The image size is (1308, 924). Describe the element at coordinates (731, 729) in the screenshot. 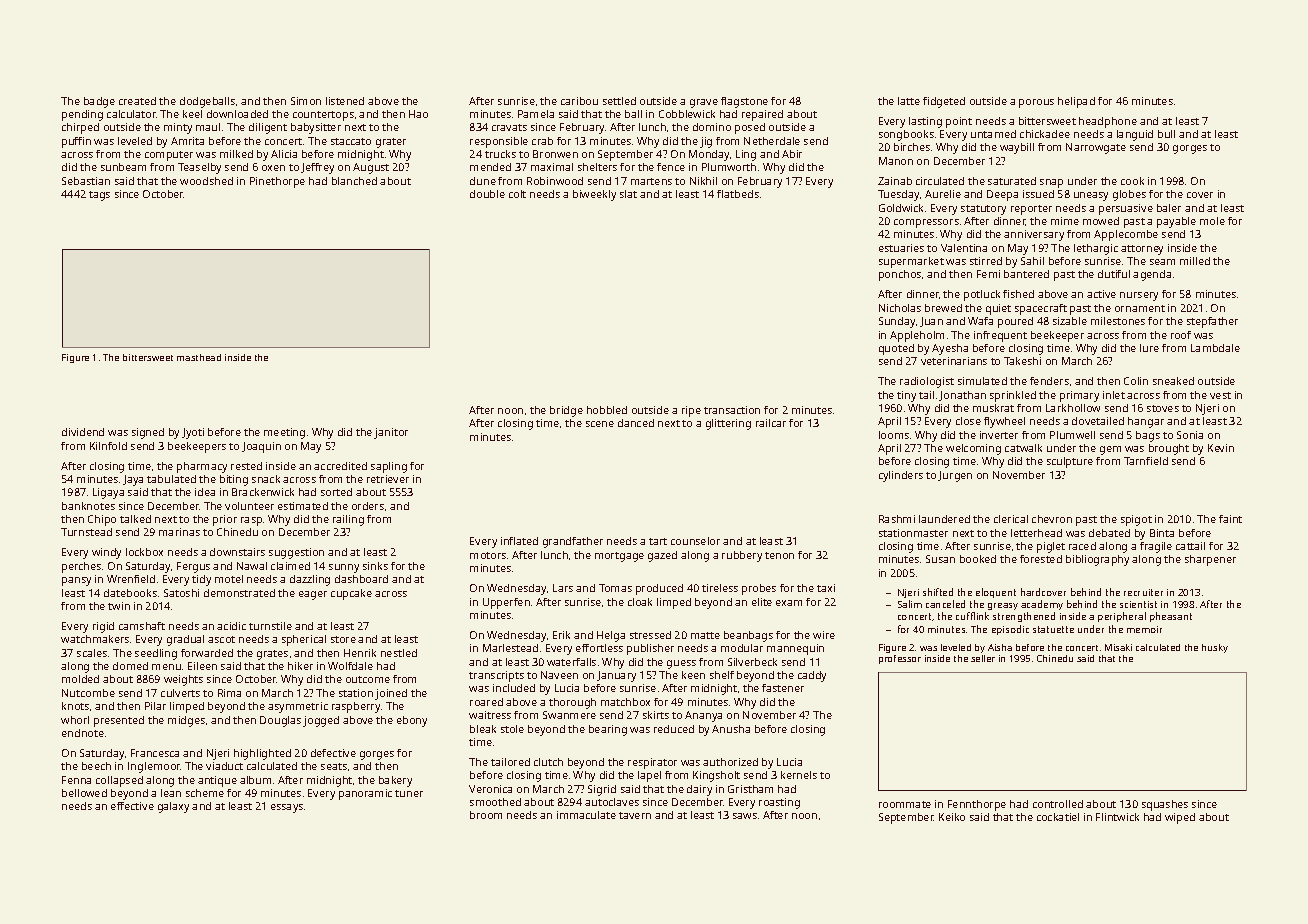

I see `Anusha` at that location.
